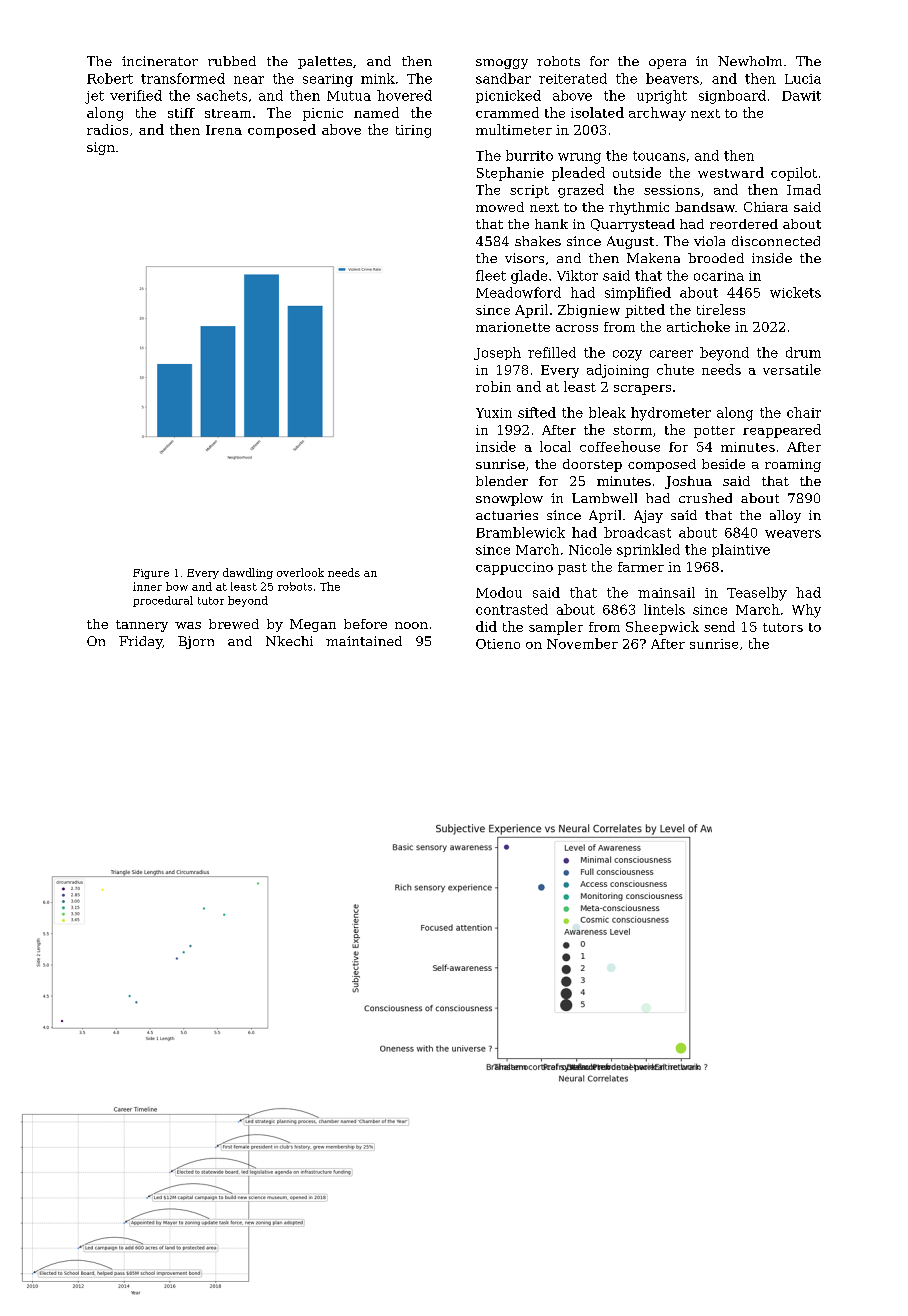  Describe the element at coordinates (750, 61) in the screenshot. I see `Newholm` at that location.
